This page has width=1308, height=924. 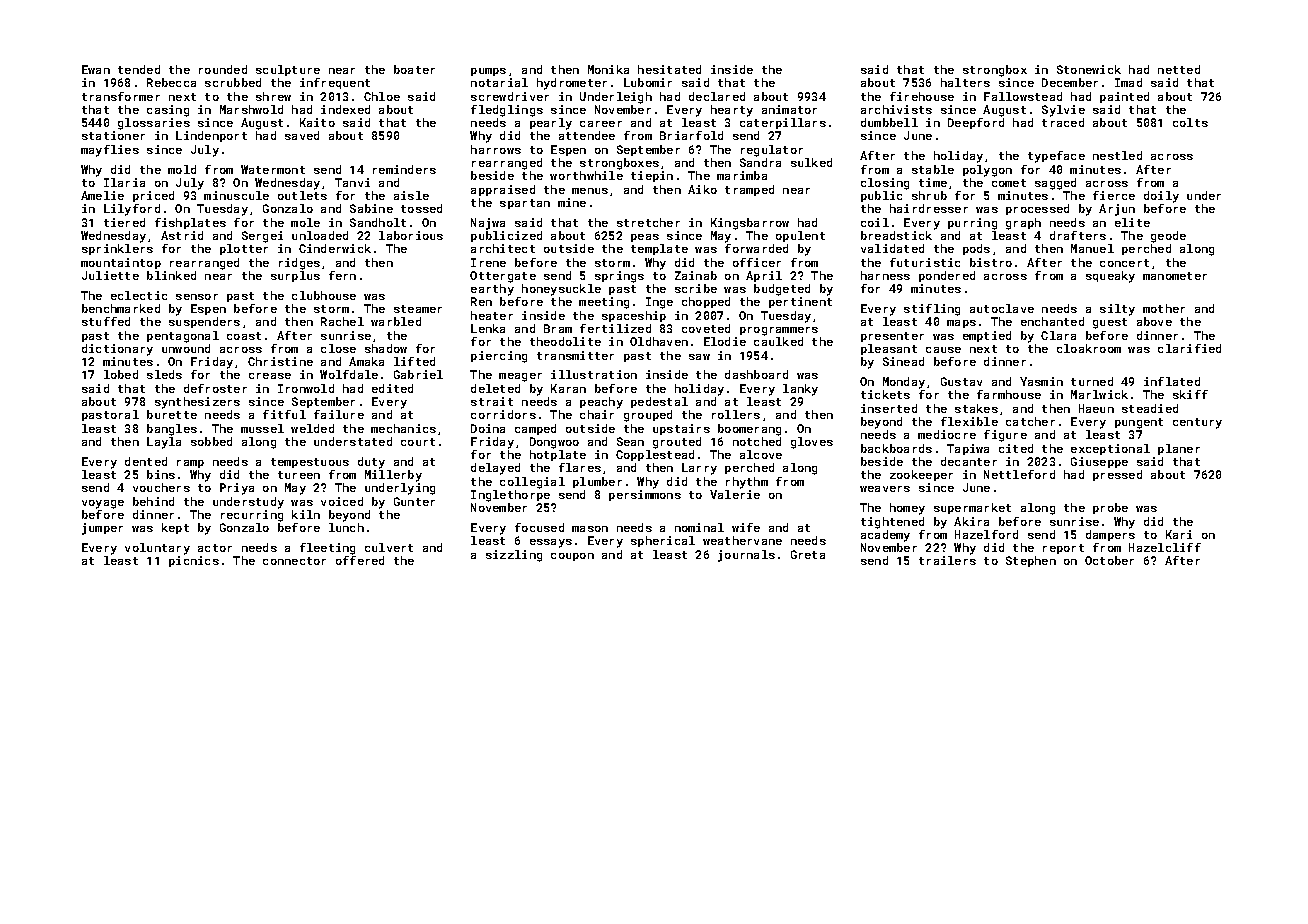 What do you see at coordinates (597, 482) in the page?
I see `plumber` at bounding box center [597, 482].
